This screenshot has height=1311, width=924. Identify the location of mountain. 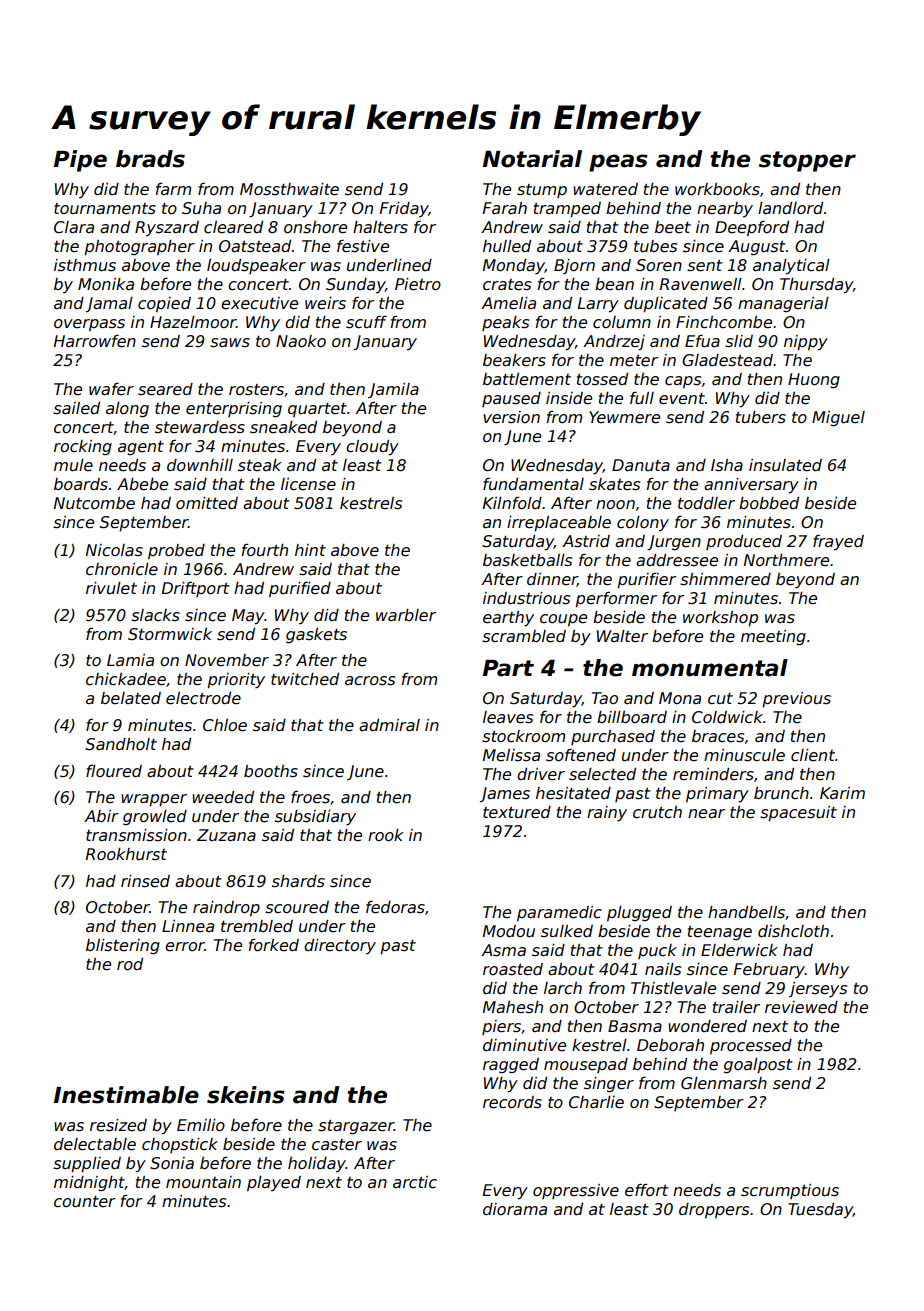
(203, 1182).
